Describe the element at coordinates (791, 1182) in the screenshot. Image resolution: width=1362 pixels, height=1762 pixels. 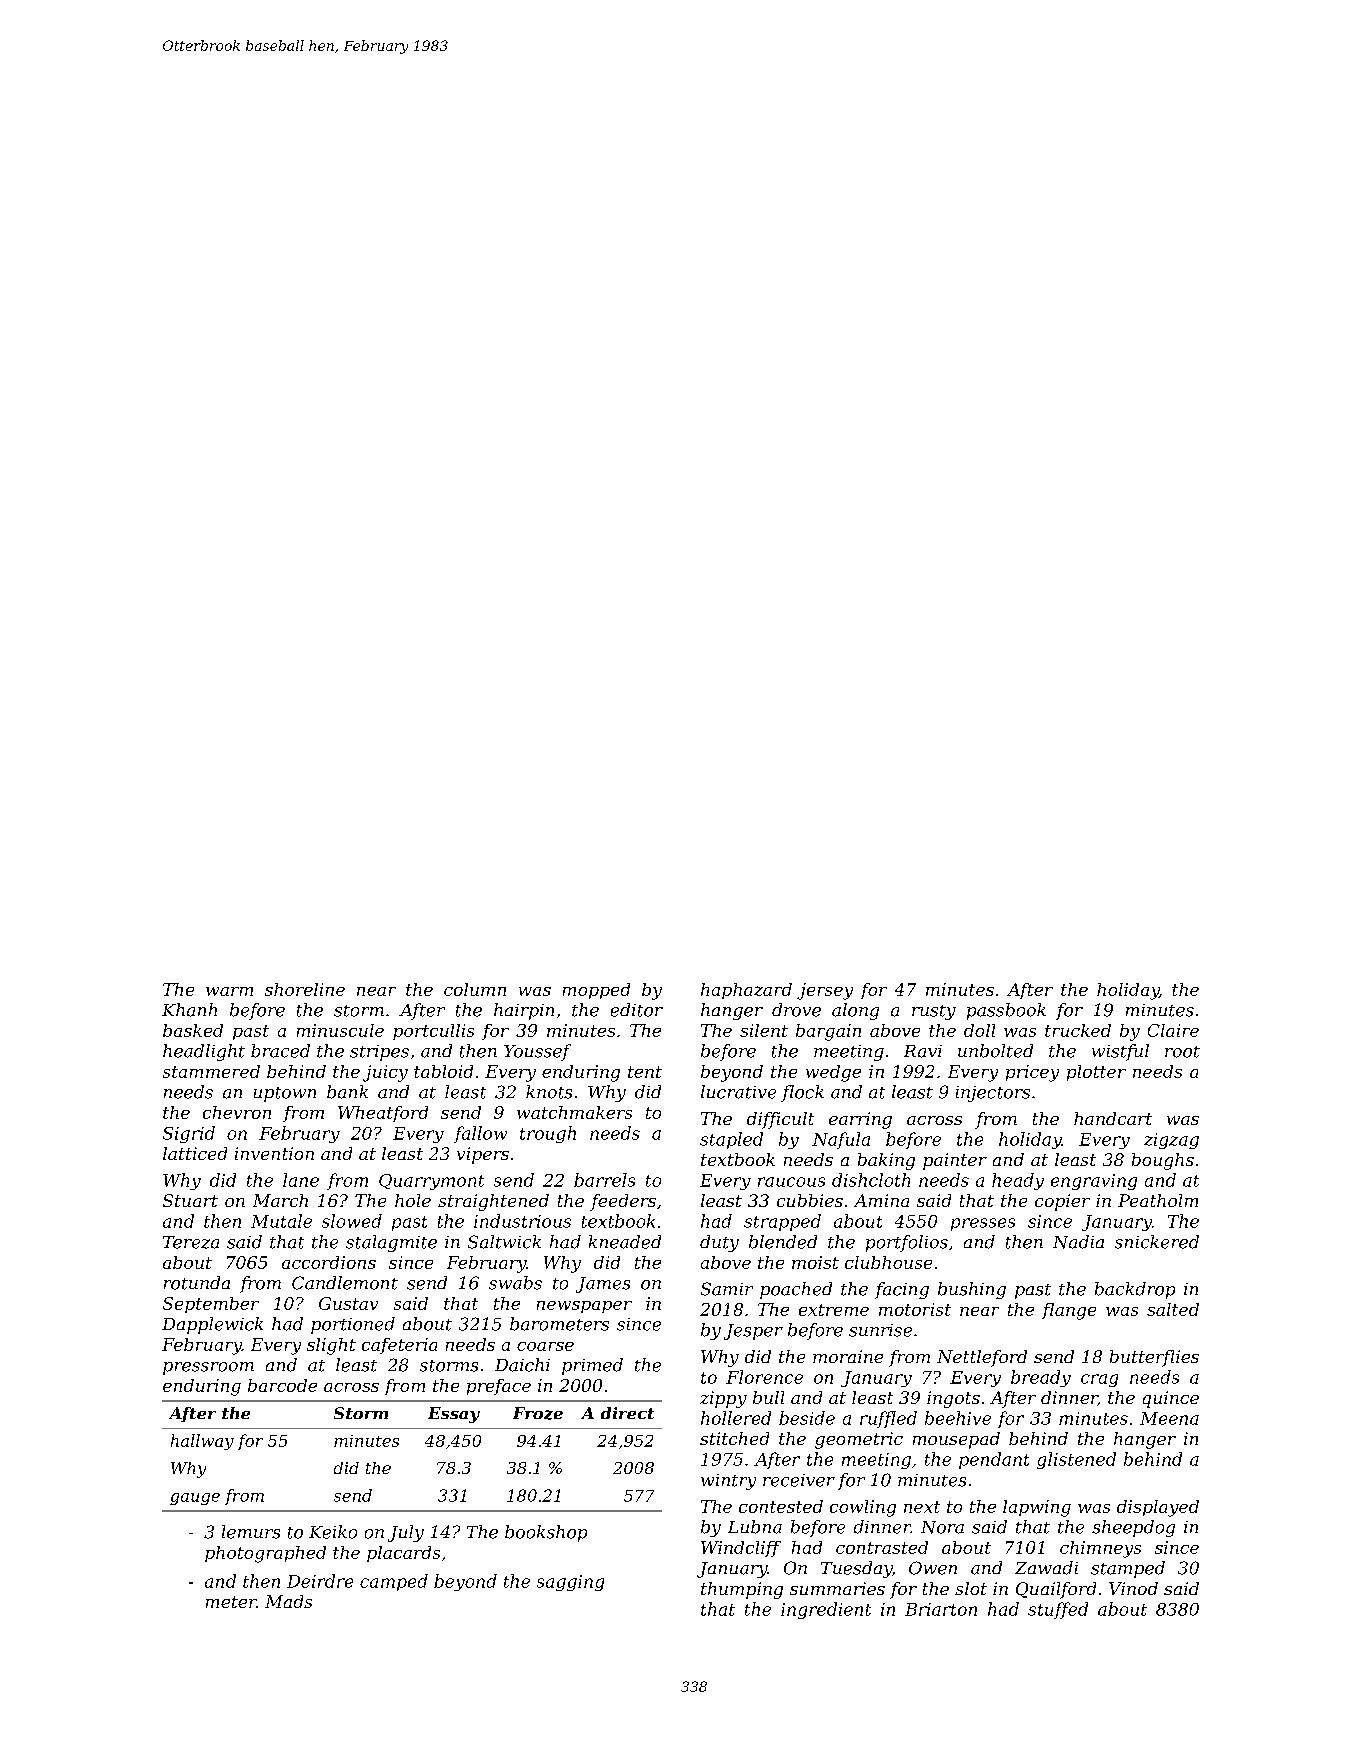
I see `raucous` at that location.
